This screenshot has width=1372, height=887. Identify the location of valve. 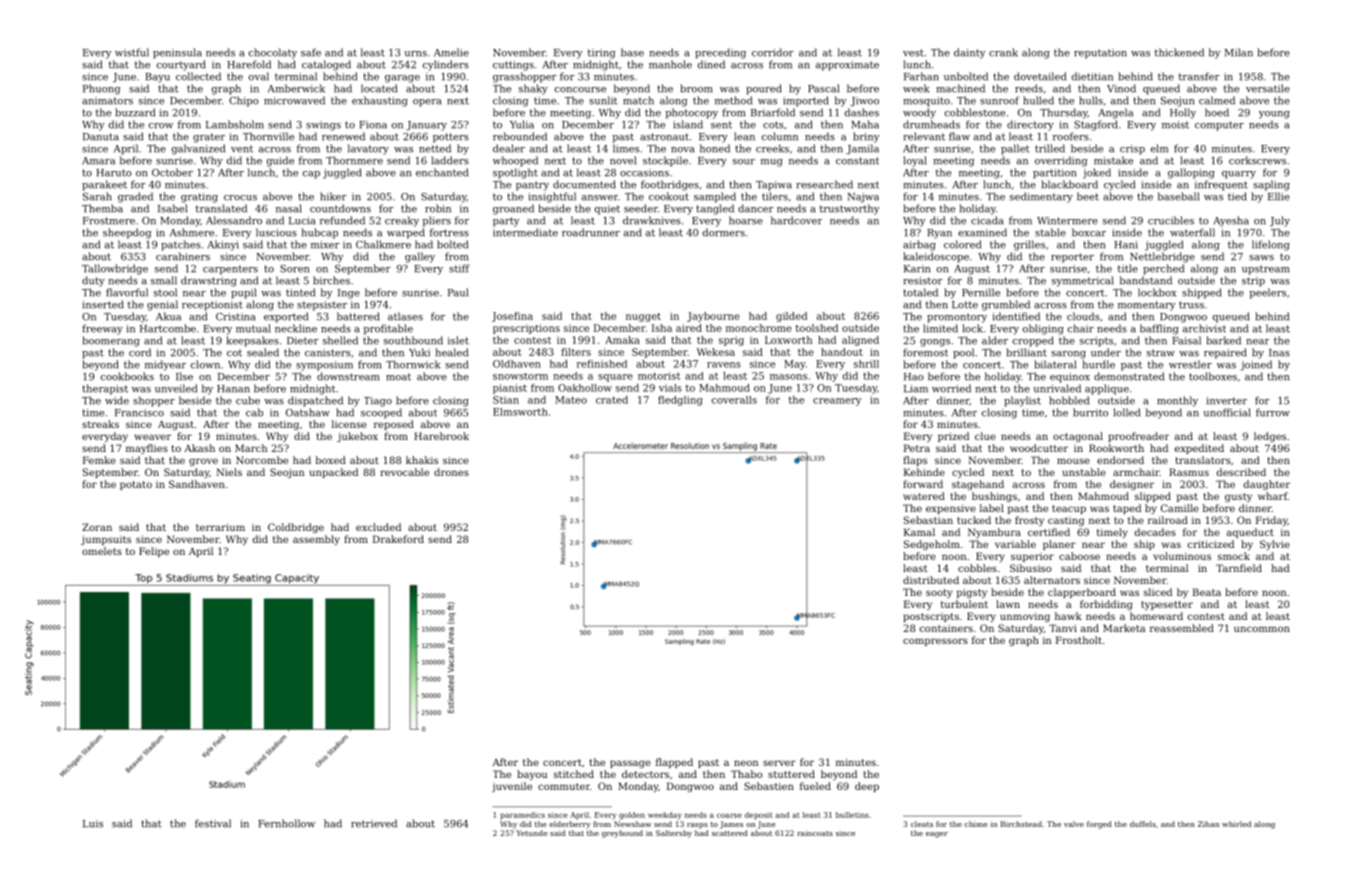
(1074, 824).
